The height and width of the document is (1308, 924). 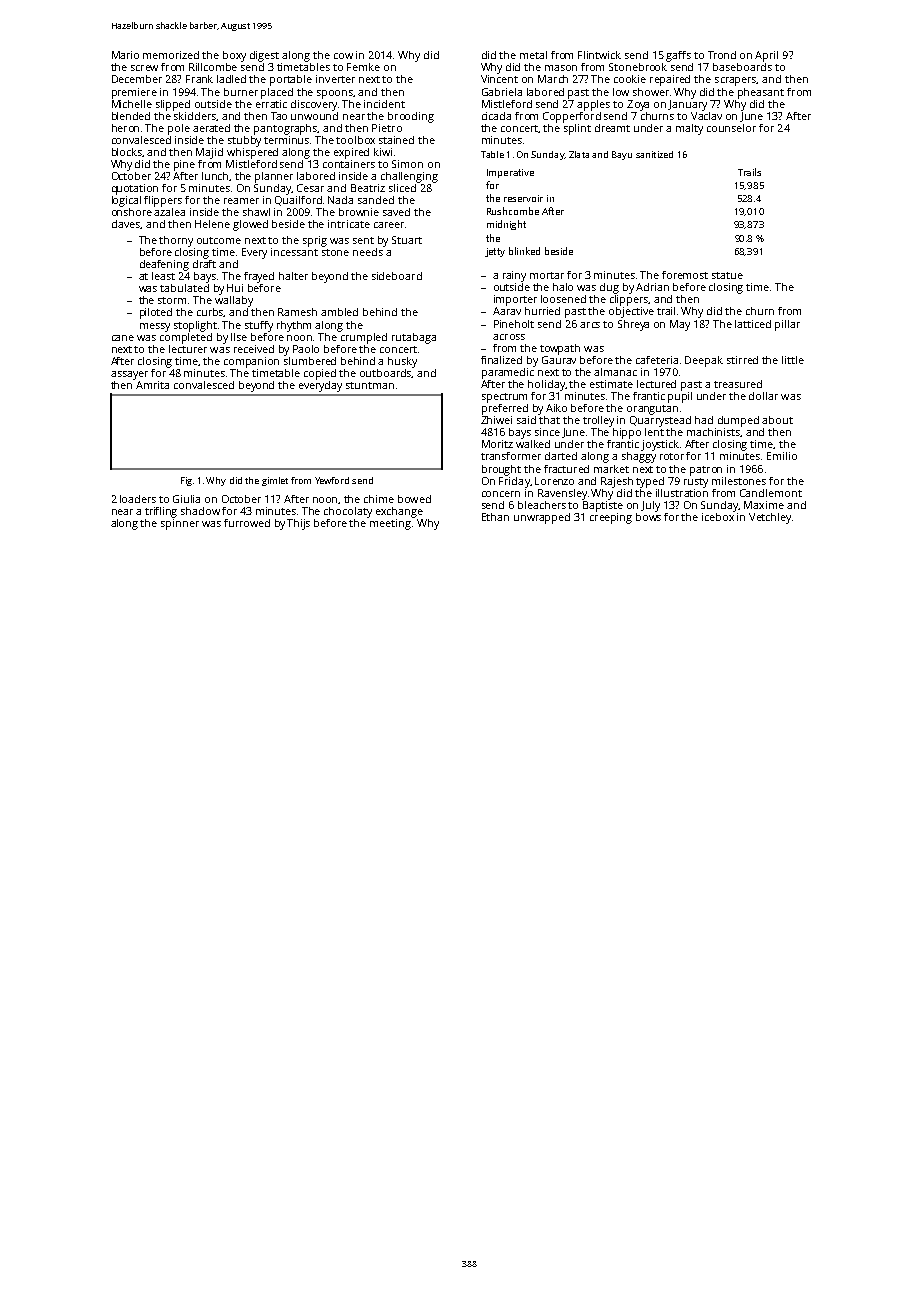 What do you see at coordinates (787, 325) in the document?
I see `pillar` at bounding box center [787, 325].
